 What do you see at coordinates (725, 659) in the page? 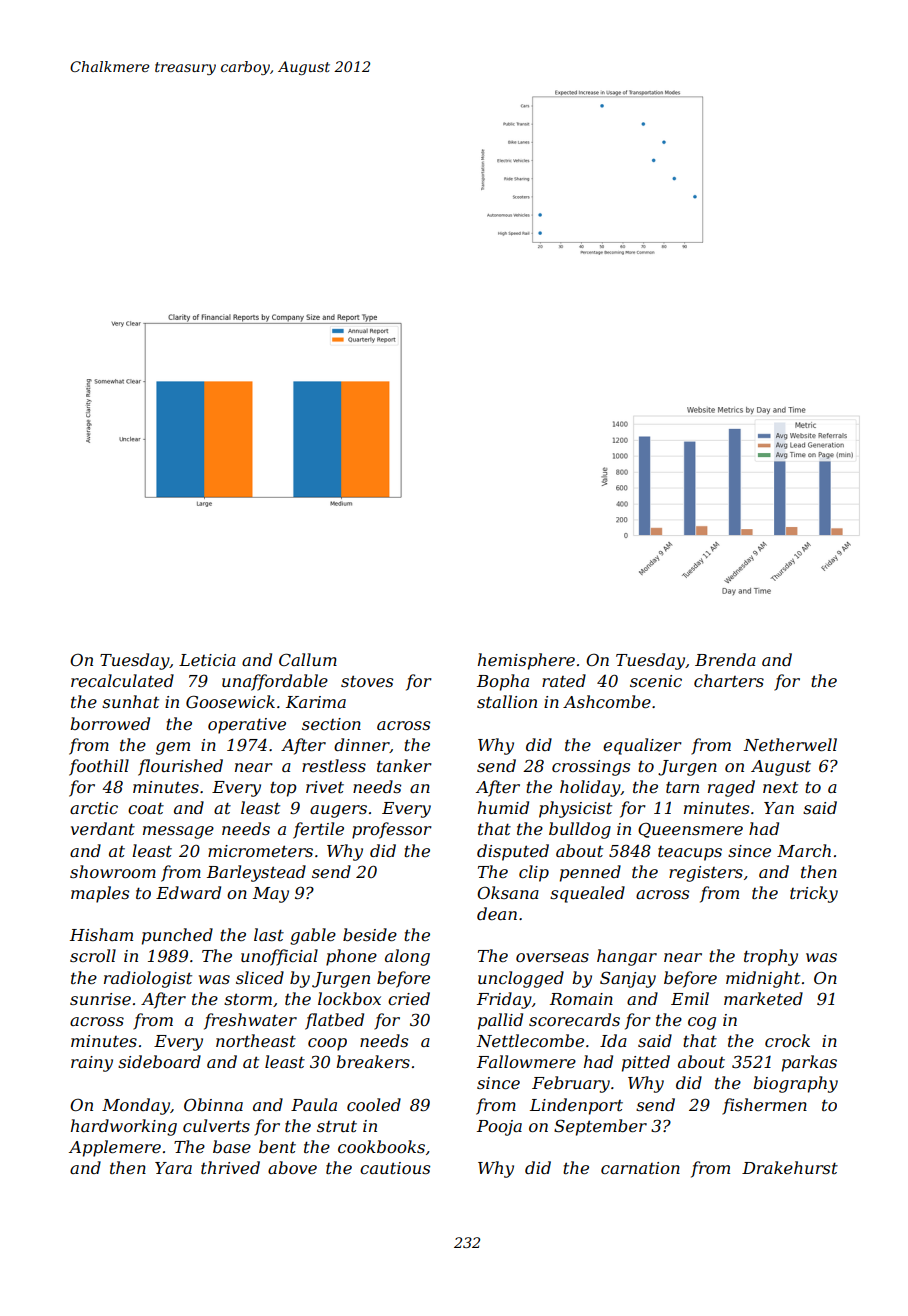
I see `Brenda` at bounding box center [725, 659].
